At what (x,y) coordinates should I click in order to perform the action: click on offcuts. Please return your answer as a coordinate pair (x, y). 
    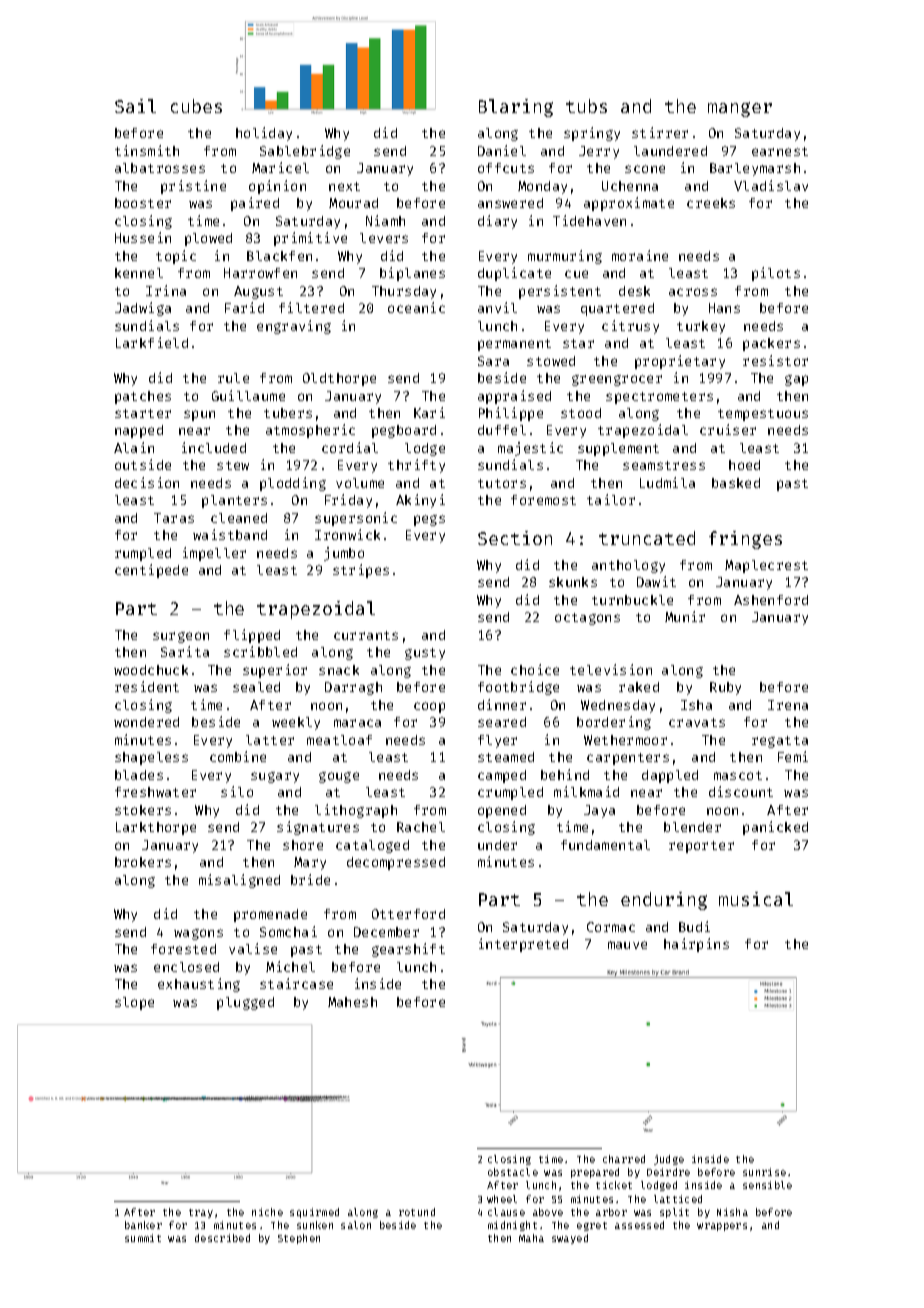
    Looking at the image, I should click on (506, 168).
